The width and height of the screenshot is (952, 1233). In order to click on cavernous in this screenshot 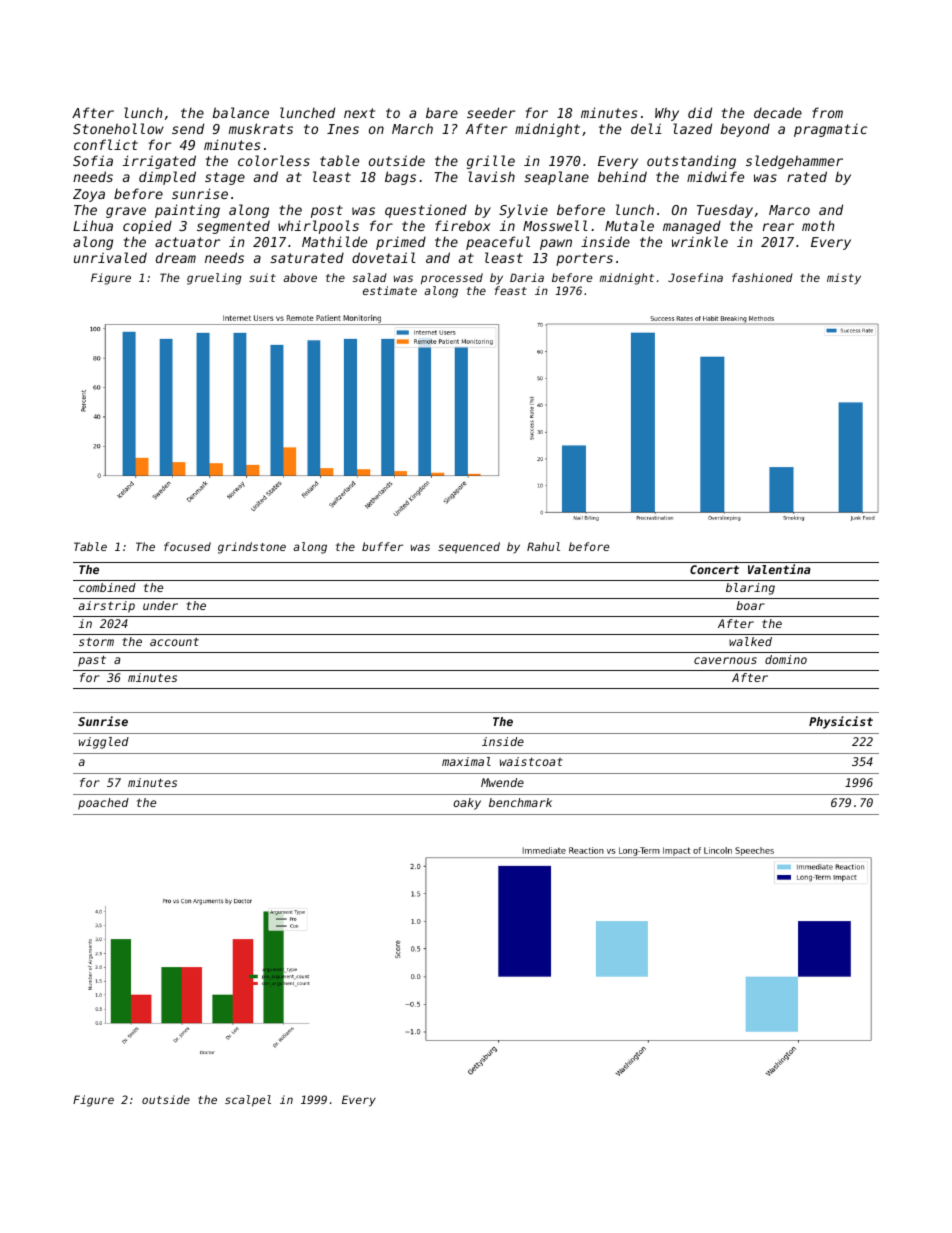, I will do `click(725, 660)`.
